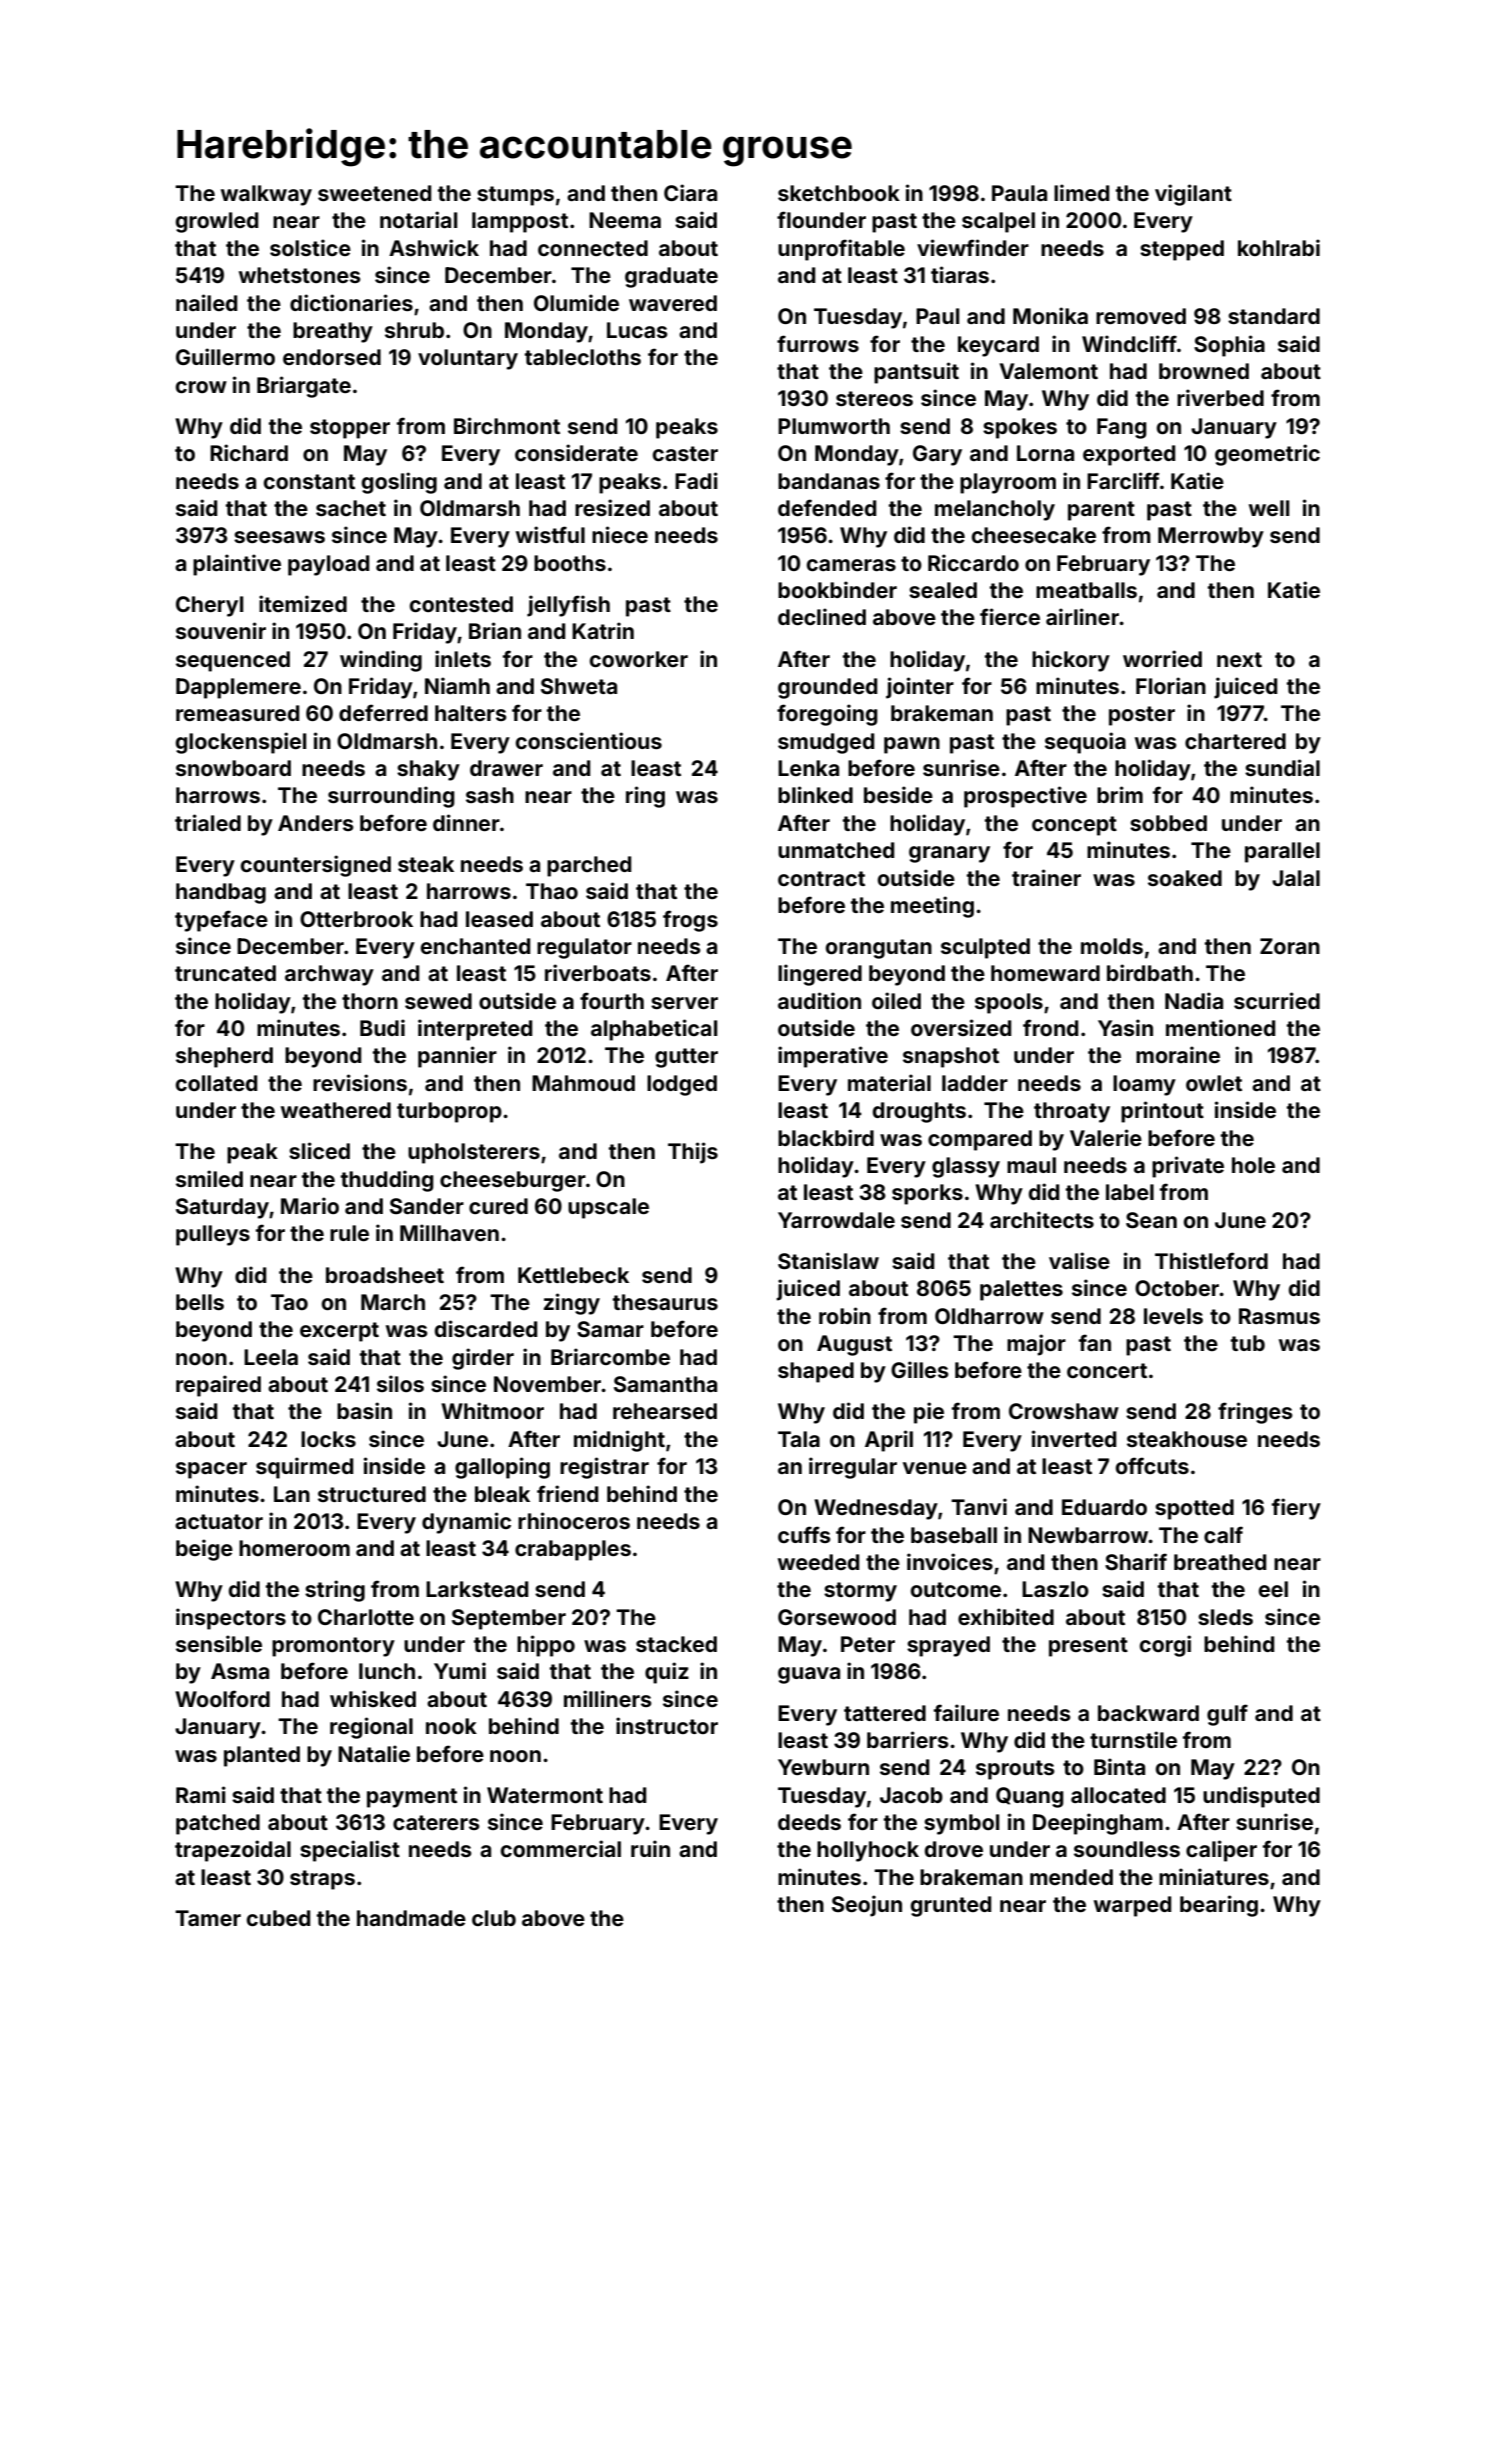 Image resolution: width=1496 pixels, height=2464 pixels. What do you see at coordinates (494, 1918) in the screenshot?
I see `club` at bounding box center [494, 1918].
